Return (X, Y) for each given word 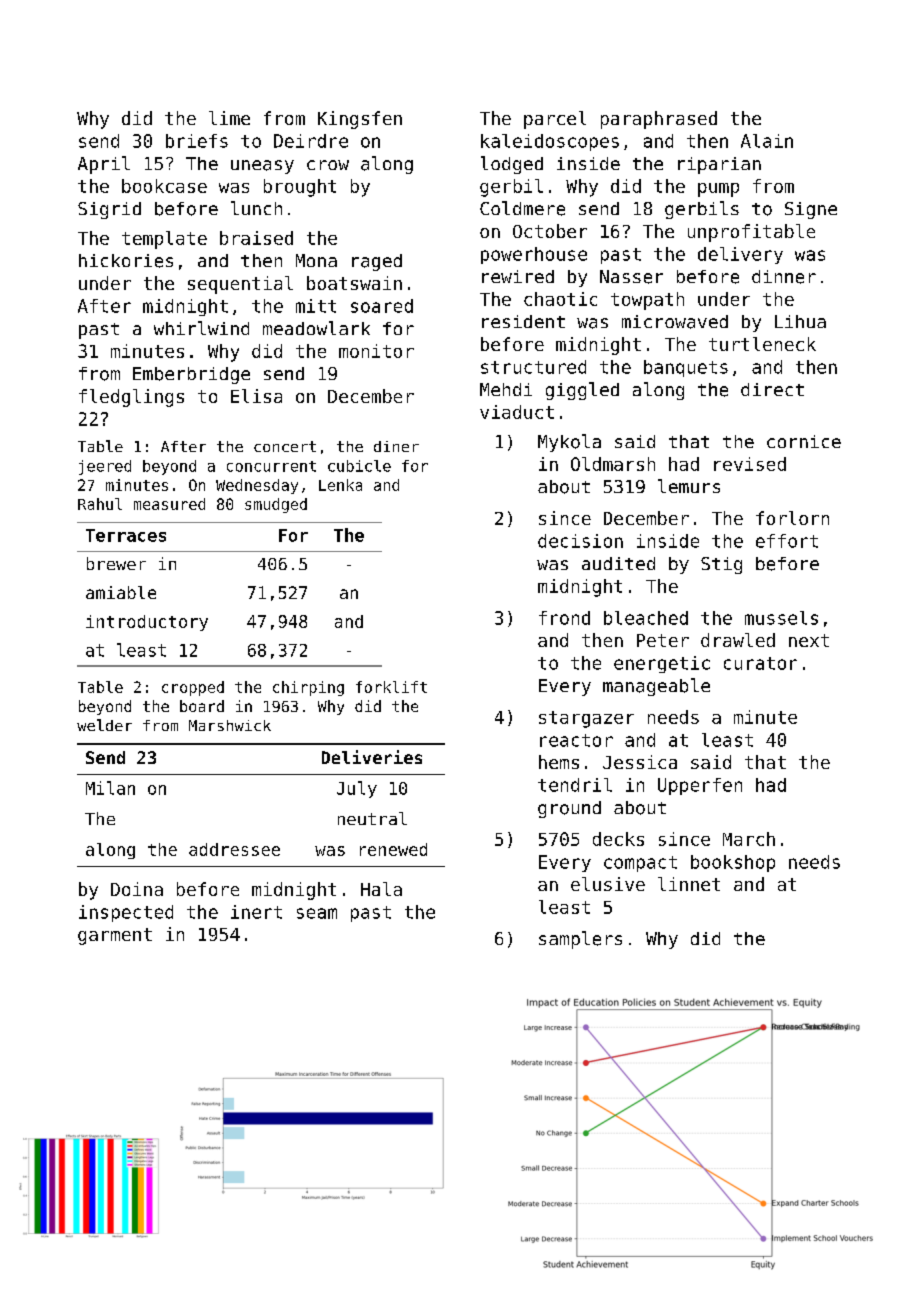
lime (229, 118)
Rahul (100, 504)
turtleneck (762, 344)
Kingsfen (360, 120)
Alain (767, 141)
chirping (308, 688)
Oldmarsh (613, 464)
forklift (391, 687)
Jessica (640, 762)
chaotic (560, 299)
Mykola (569, 443)
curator (760, 663)
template (164, 240)
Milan (110, 788)
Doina (137, 889)
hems (559, 762)
